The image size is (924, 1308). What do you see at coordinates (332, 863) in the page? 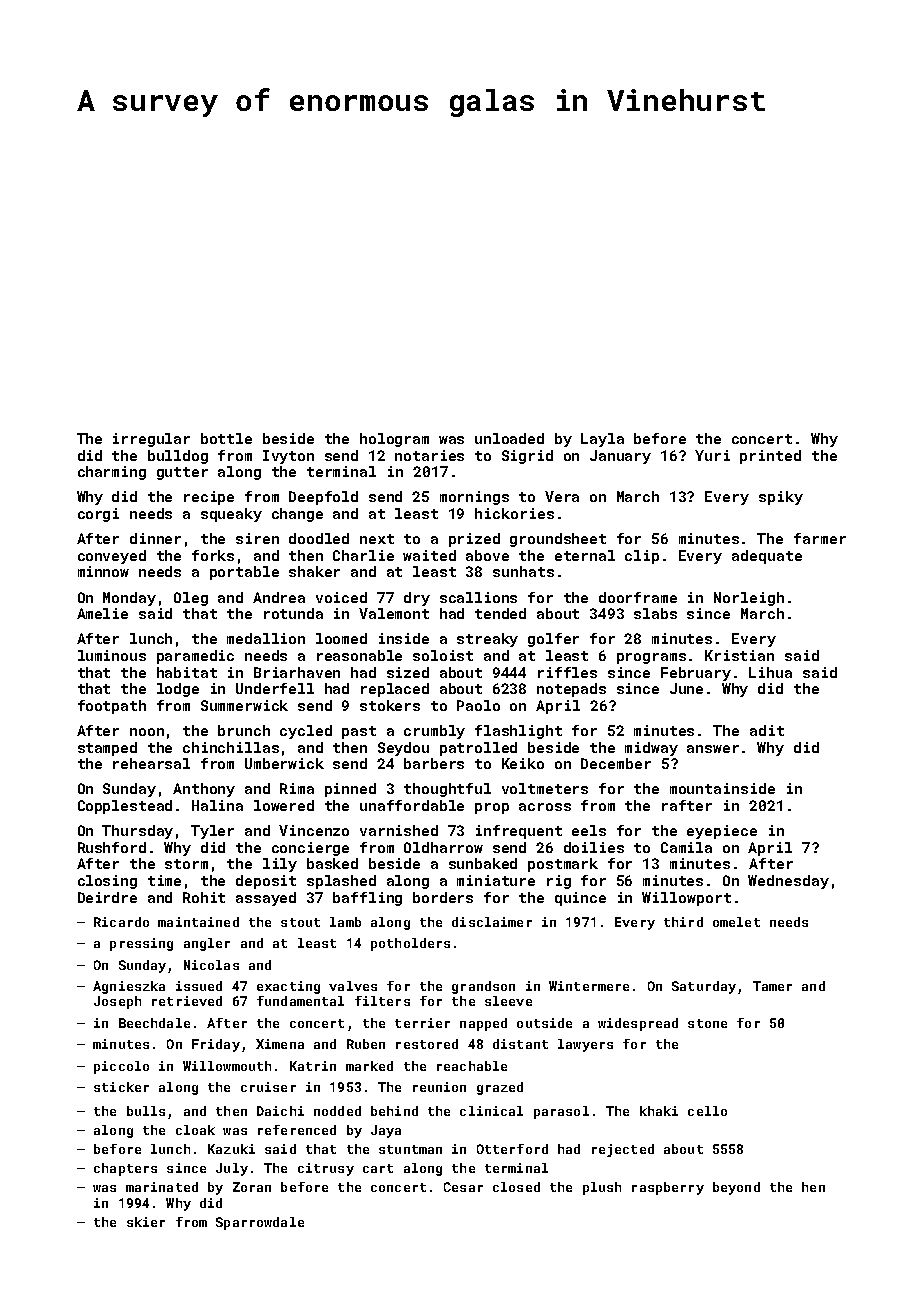
I see `basked` at bounding box center [332, 863].
